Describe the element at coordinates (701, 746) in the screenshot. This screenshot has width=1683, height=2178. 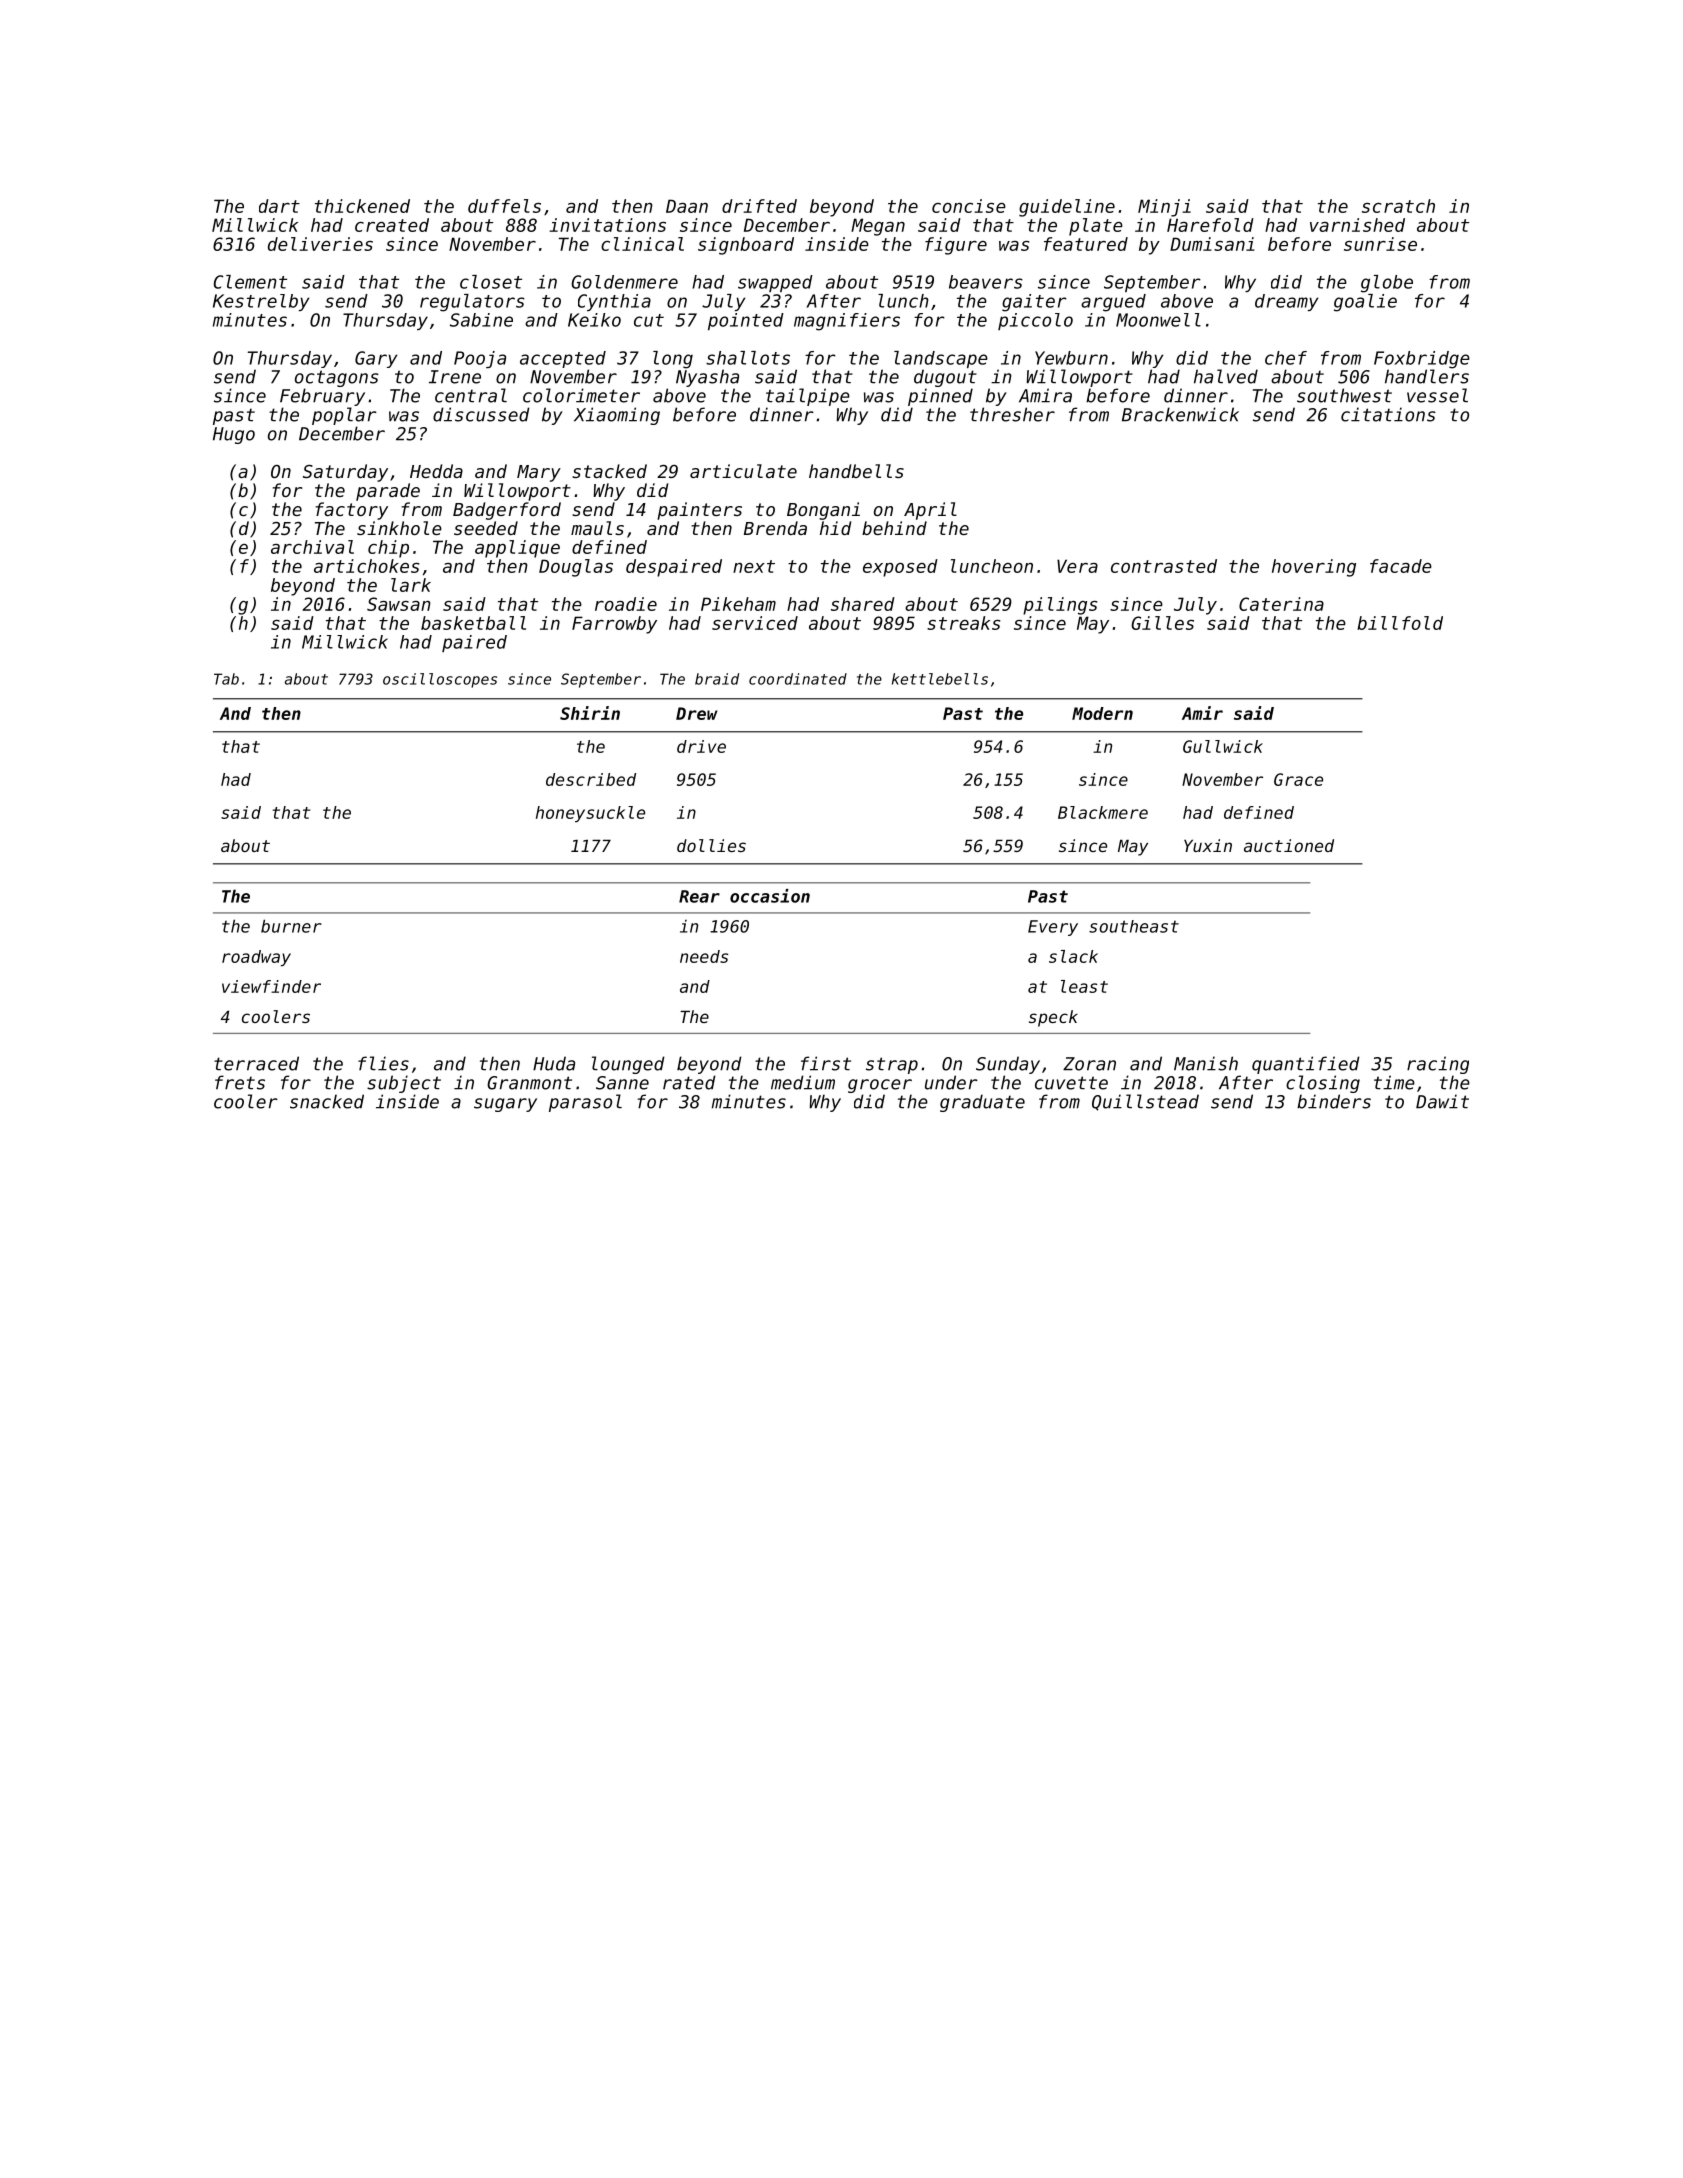
I see `drive` at that location.
